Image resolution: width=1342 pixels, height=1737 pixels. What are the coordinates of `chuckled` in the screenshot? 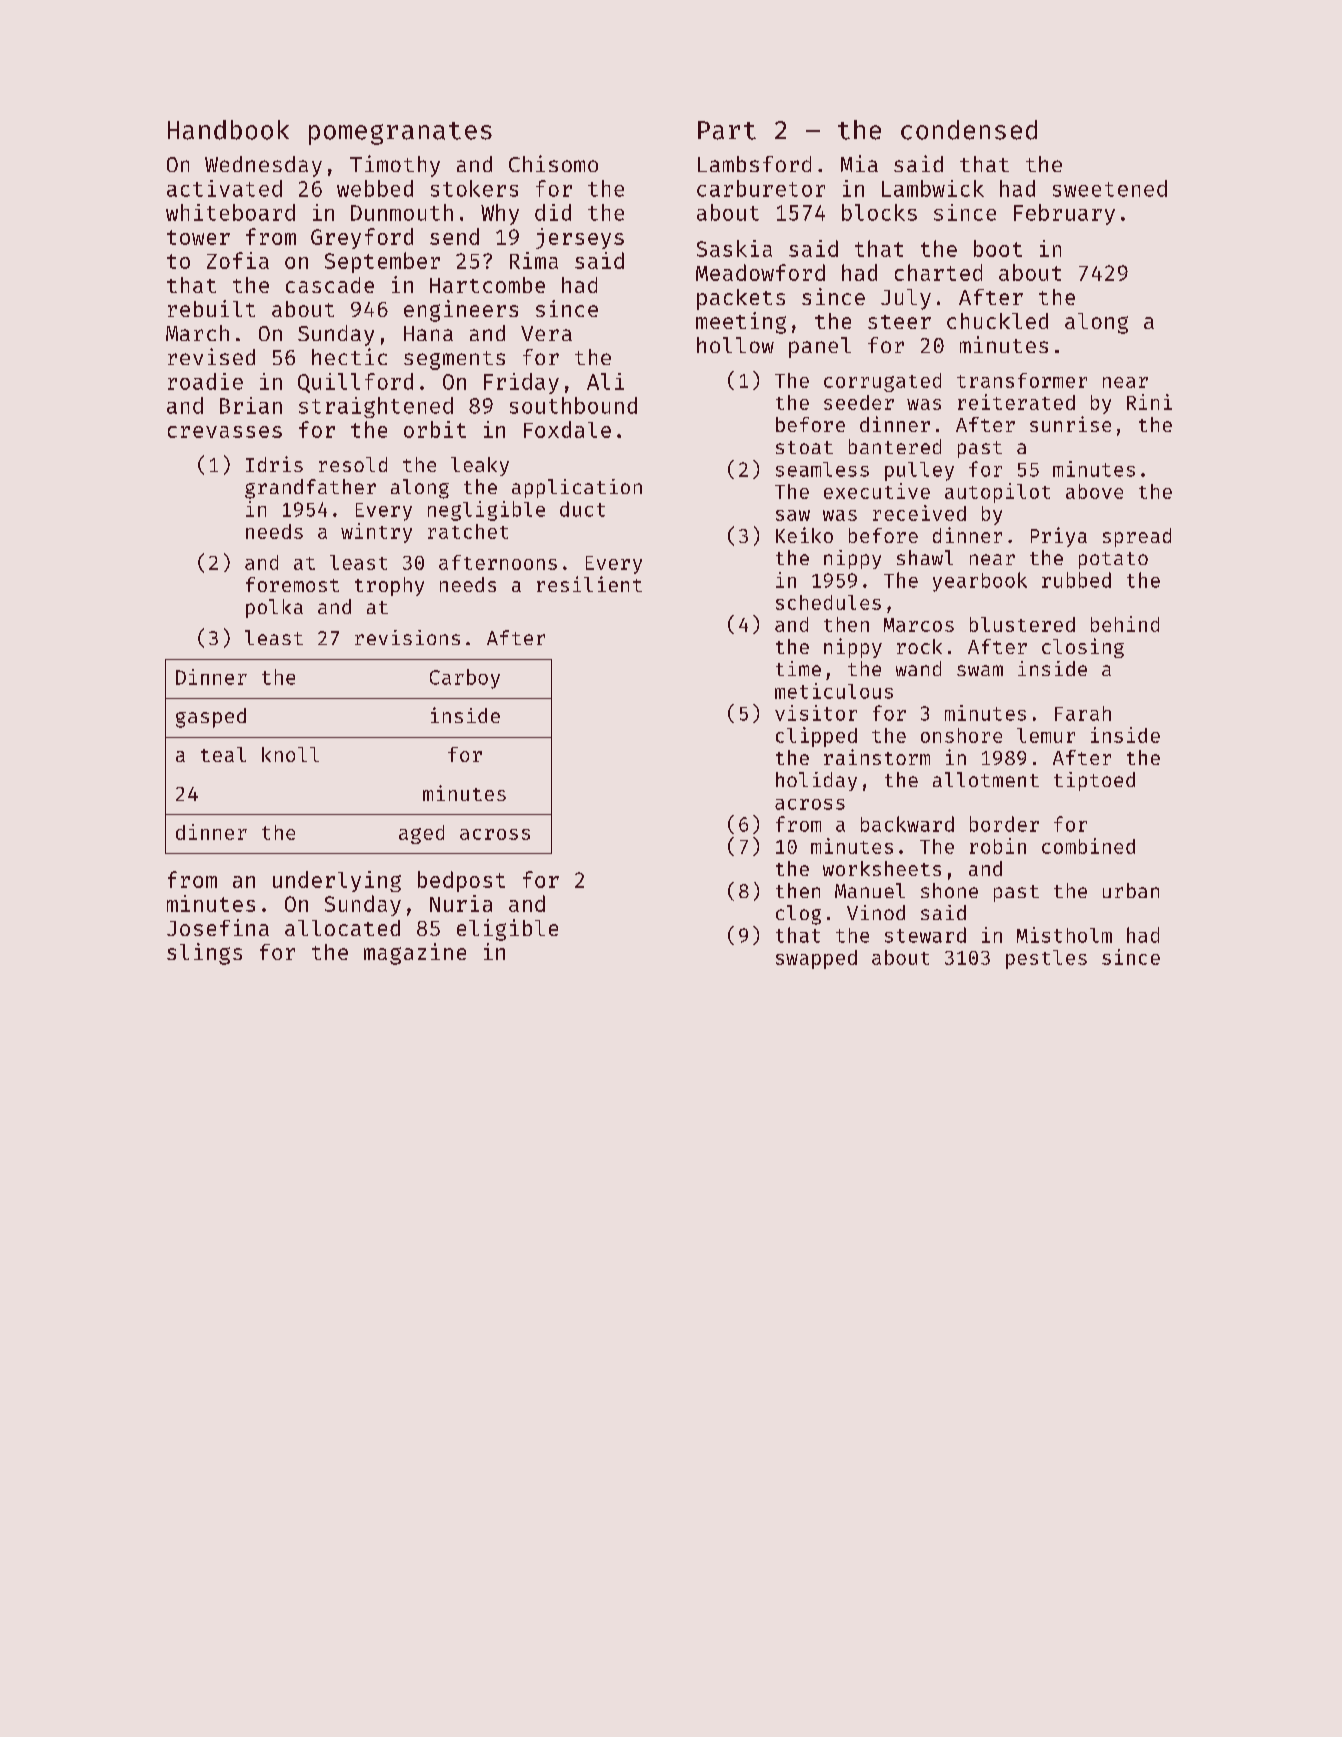 It's located at (997, 321).
